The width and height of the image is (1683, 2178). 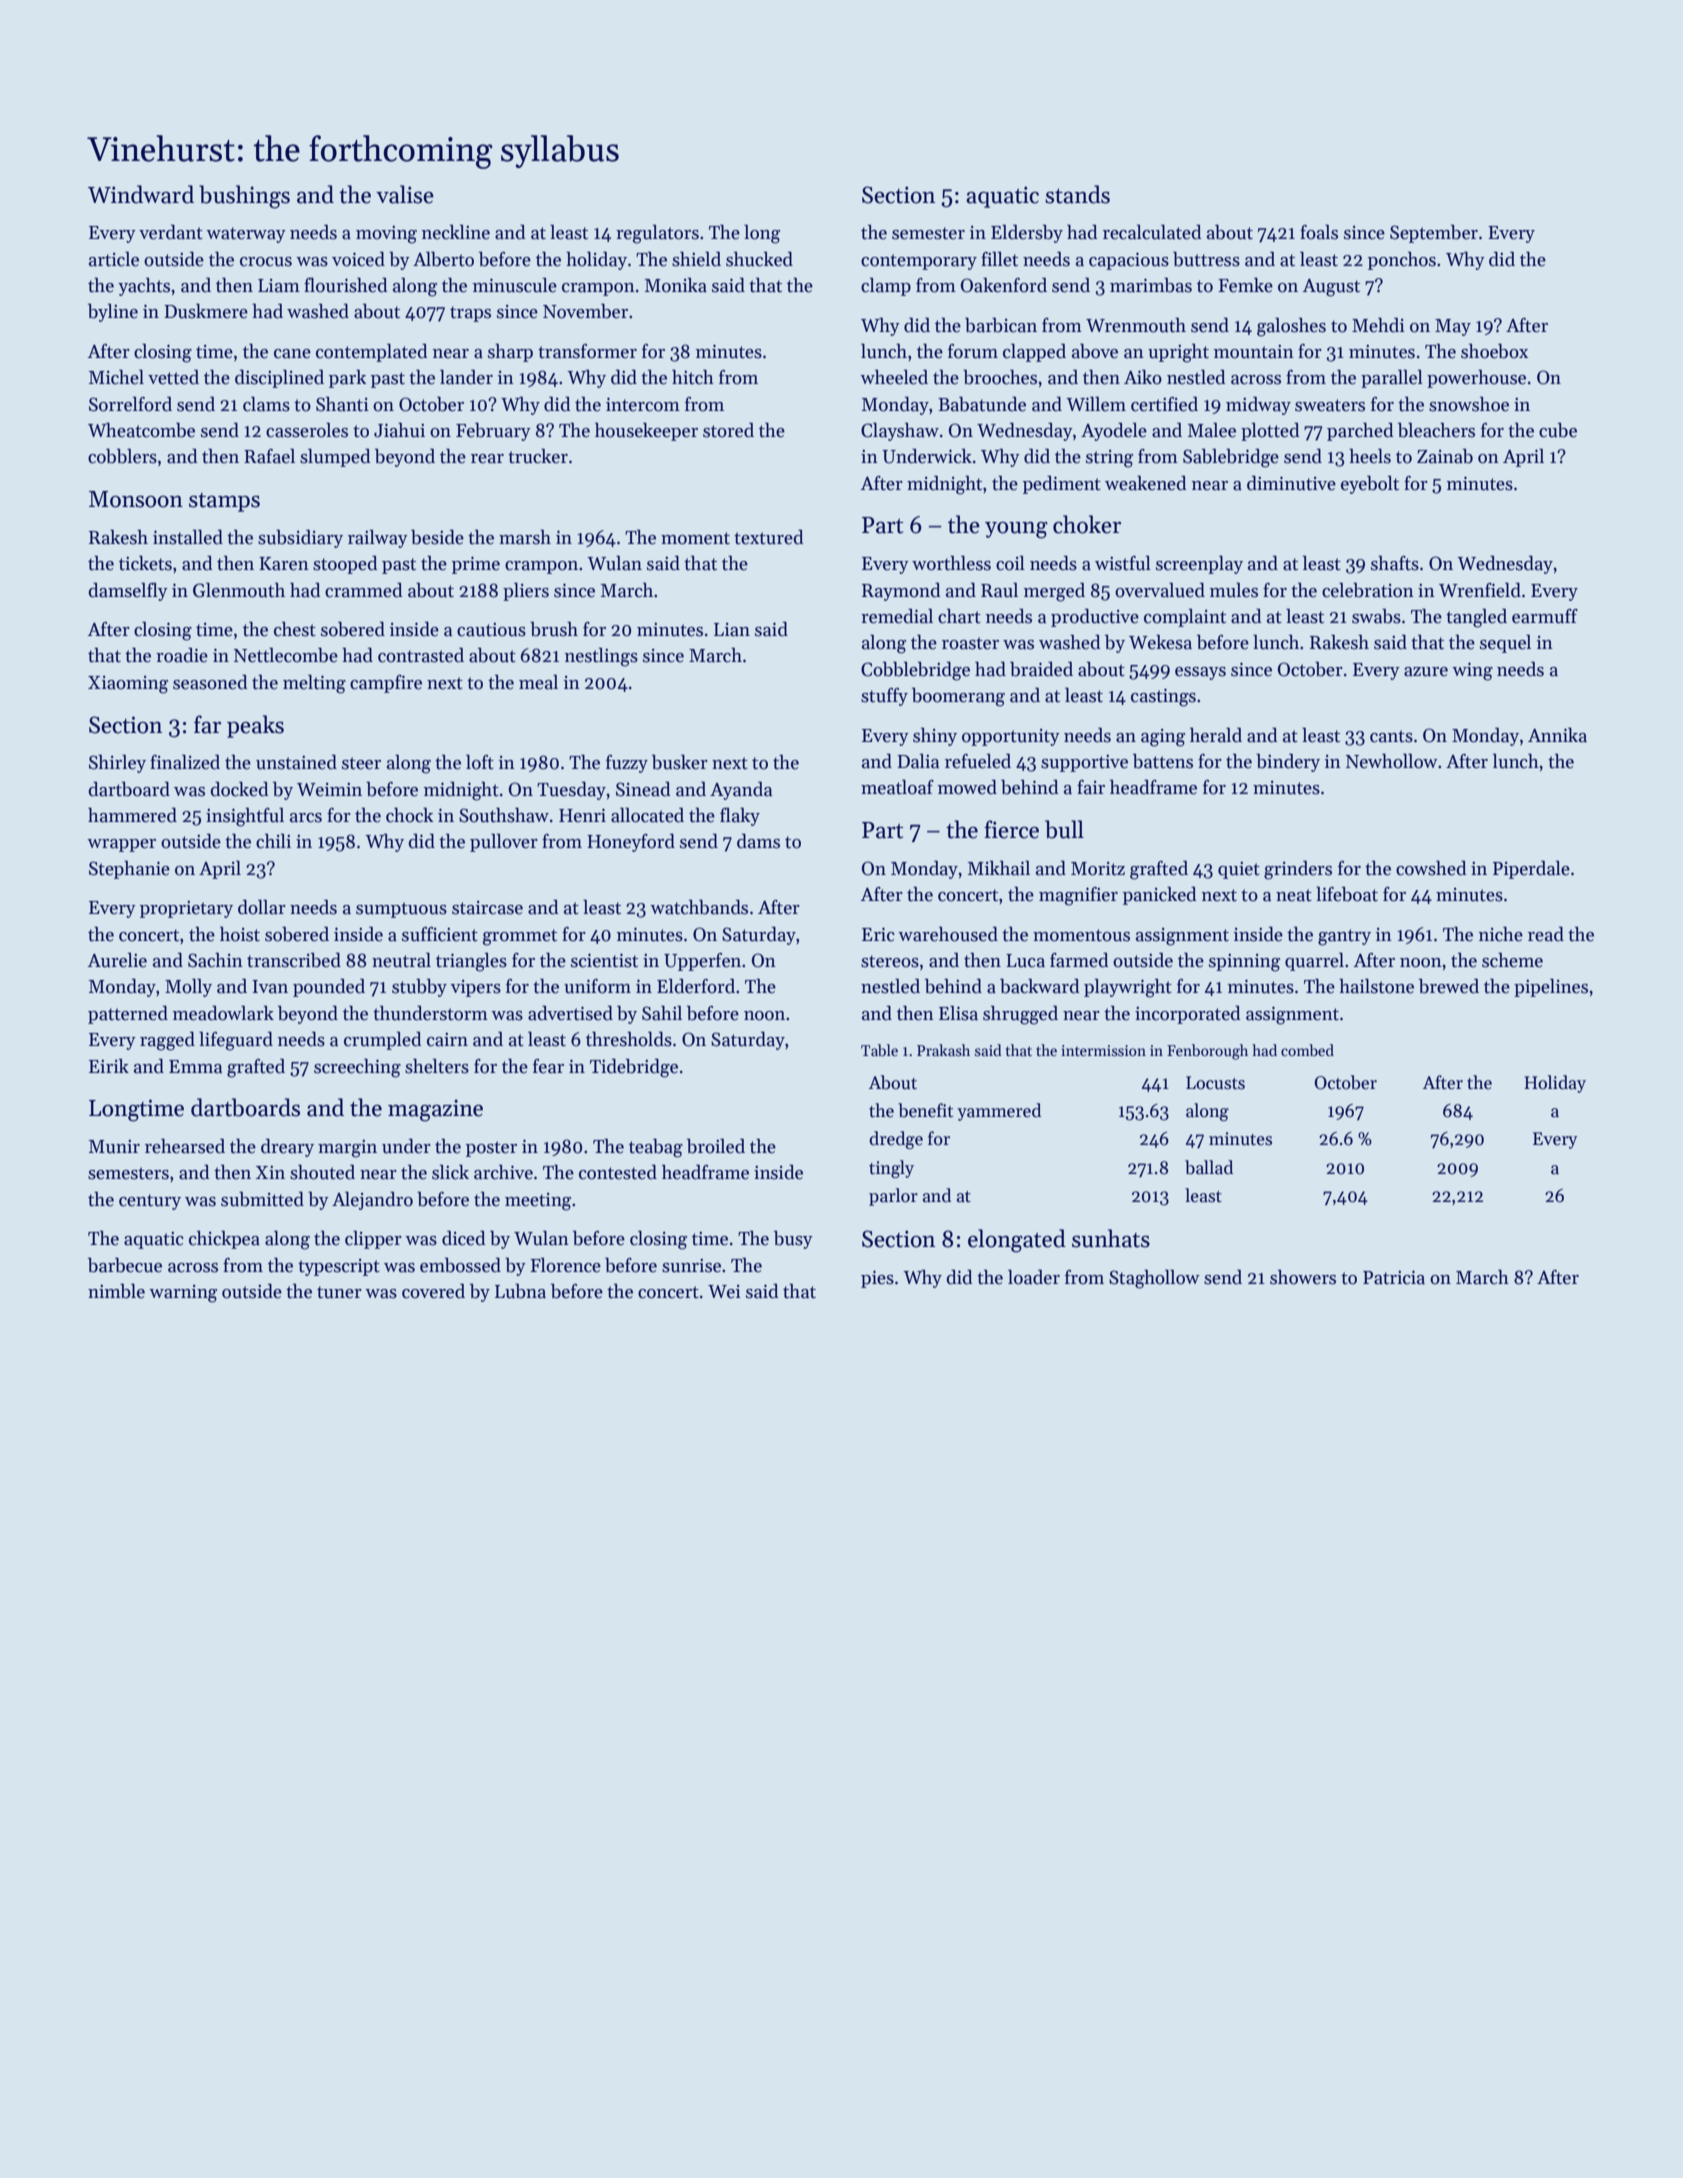 I want to click on ponchos, so click(x=1402, y=260).
